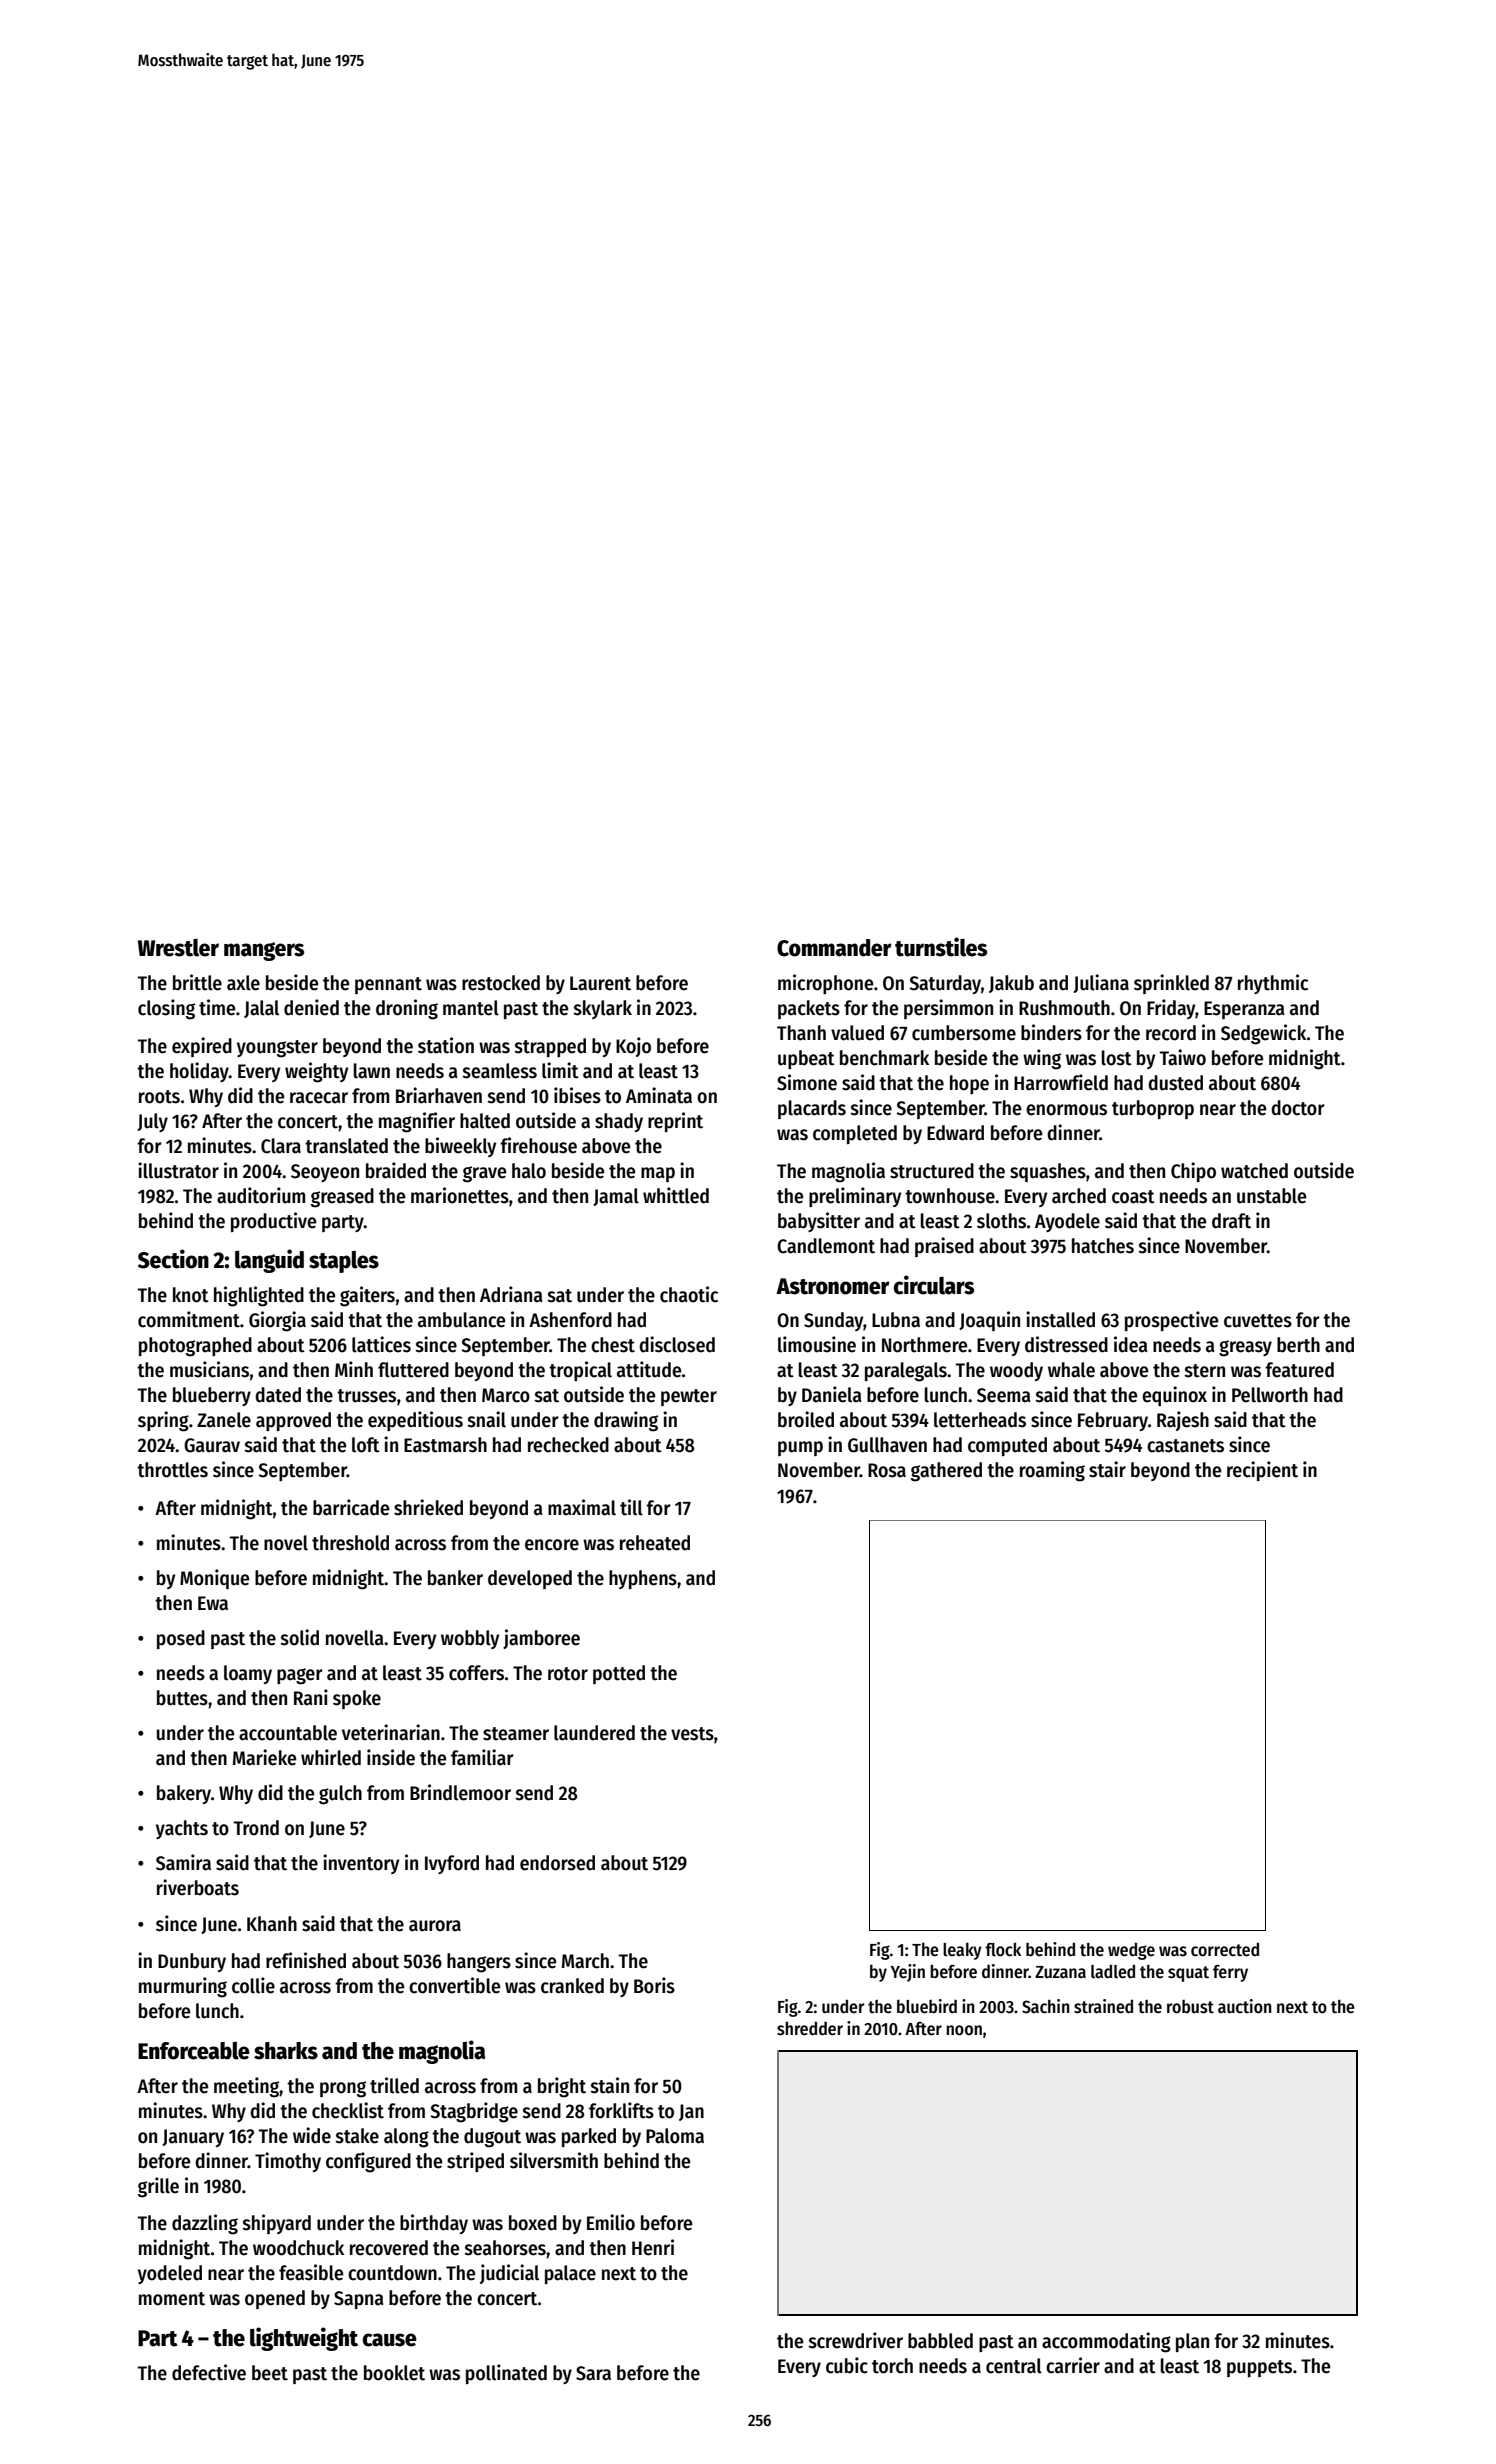 Image resolution: width=1496 pixels, height=2464 pixels. What do you see at coordinates (927, 2006) in the document?
I see `bluebird` at bounding box center [927, 2006].
